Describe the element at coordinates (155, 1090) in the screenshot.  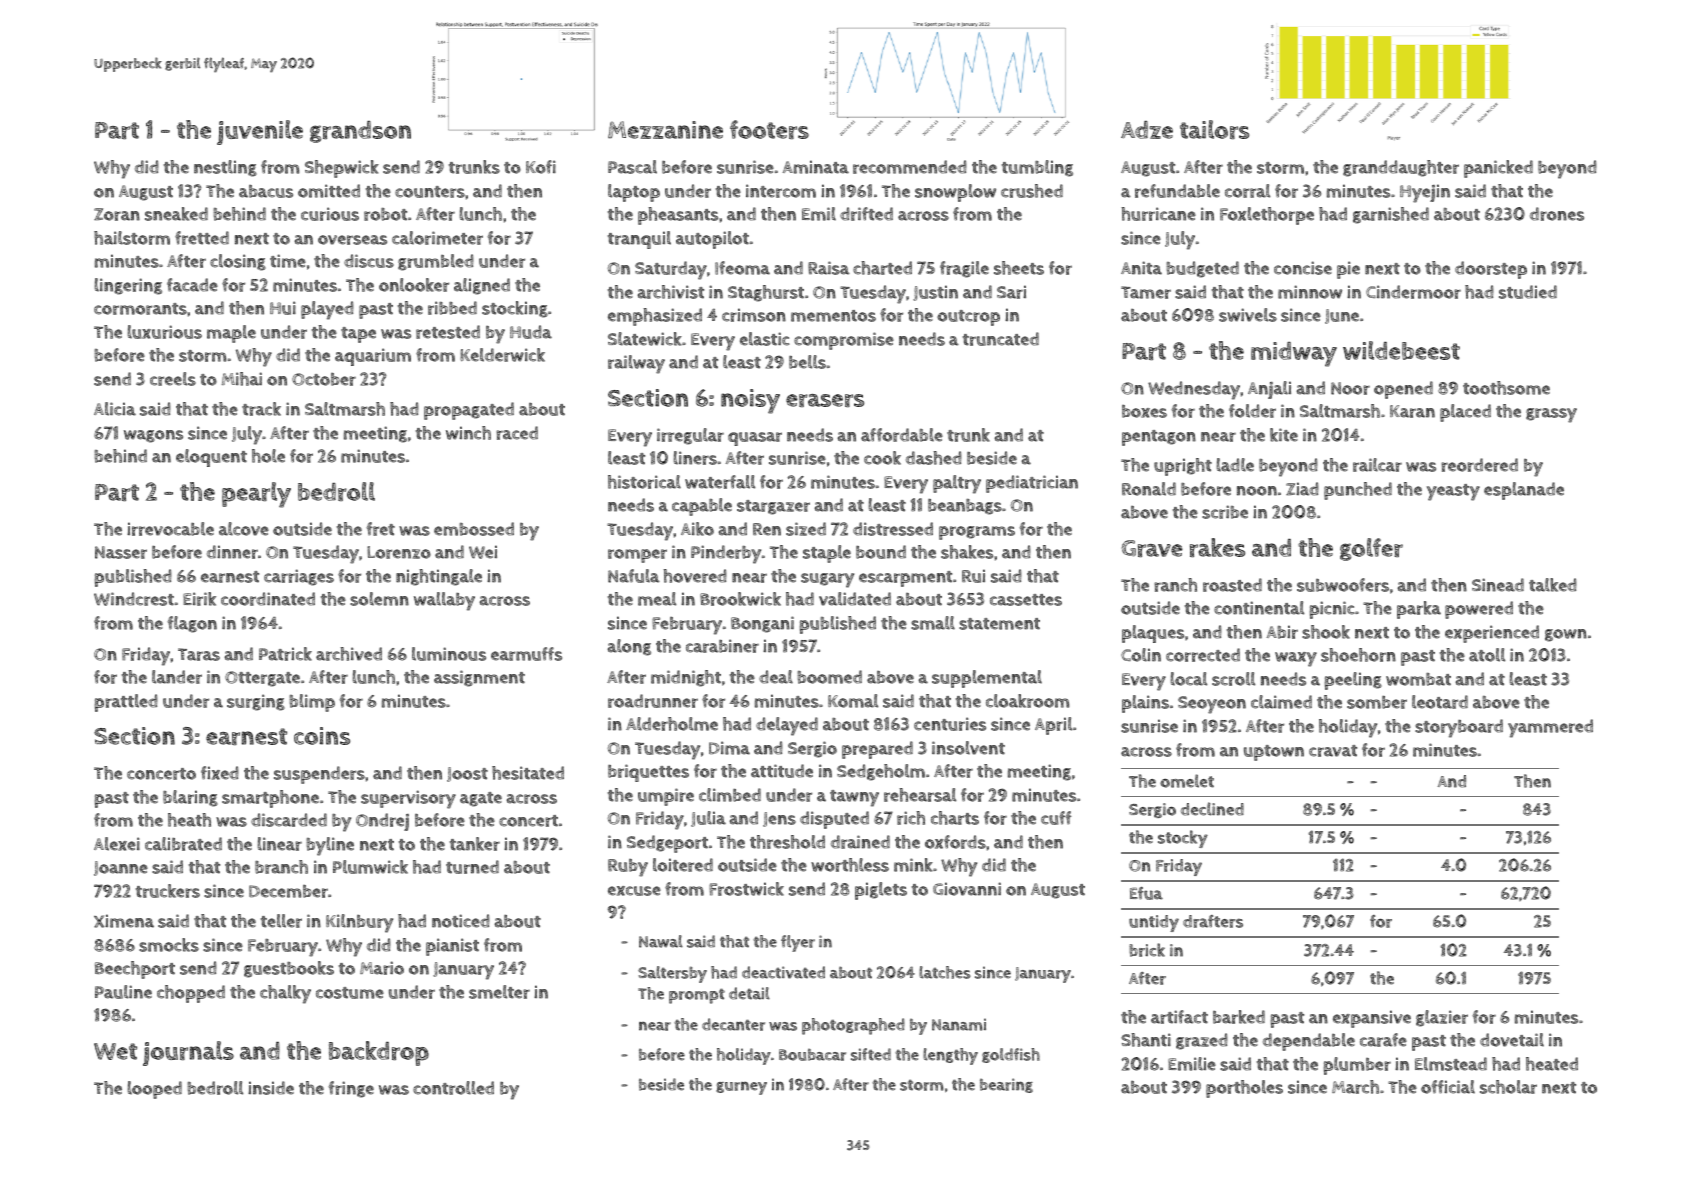
I see `looped` at that location.
